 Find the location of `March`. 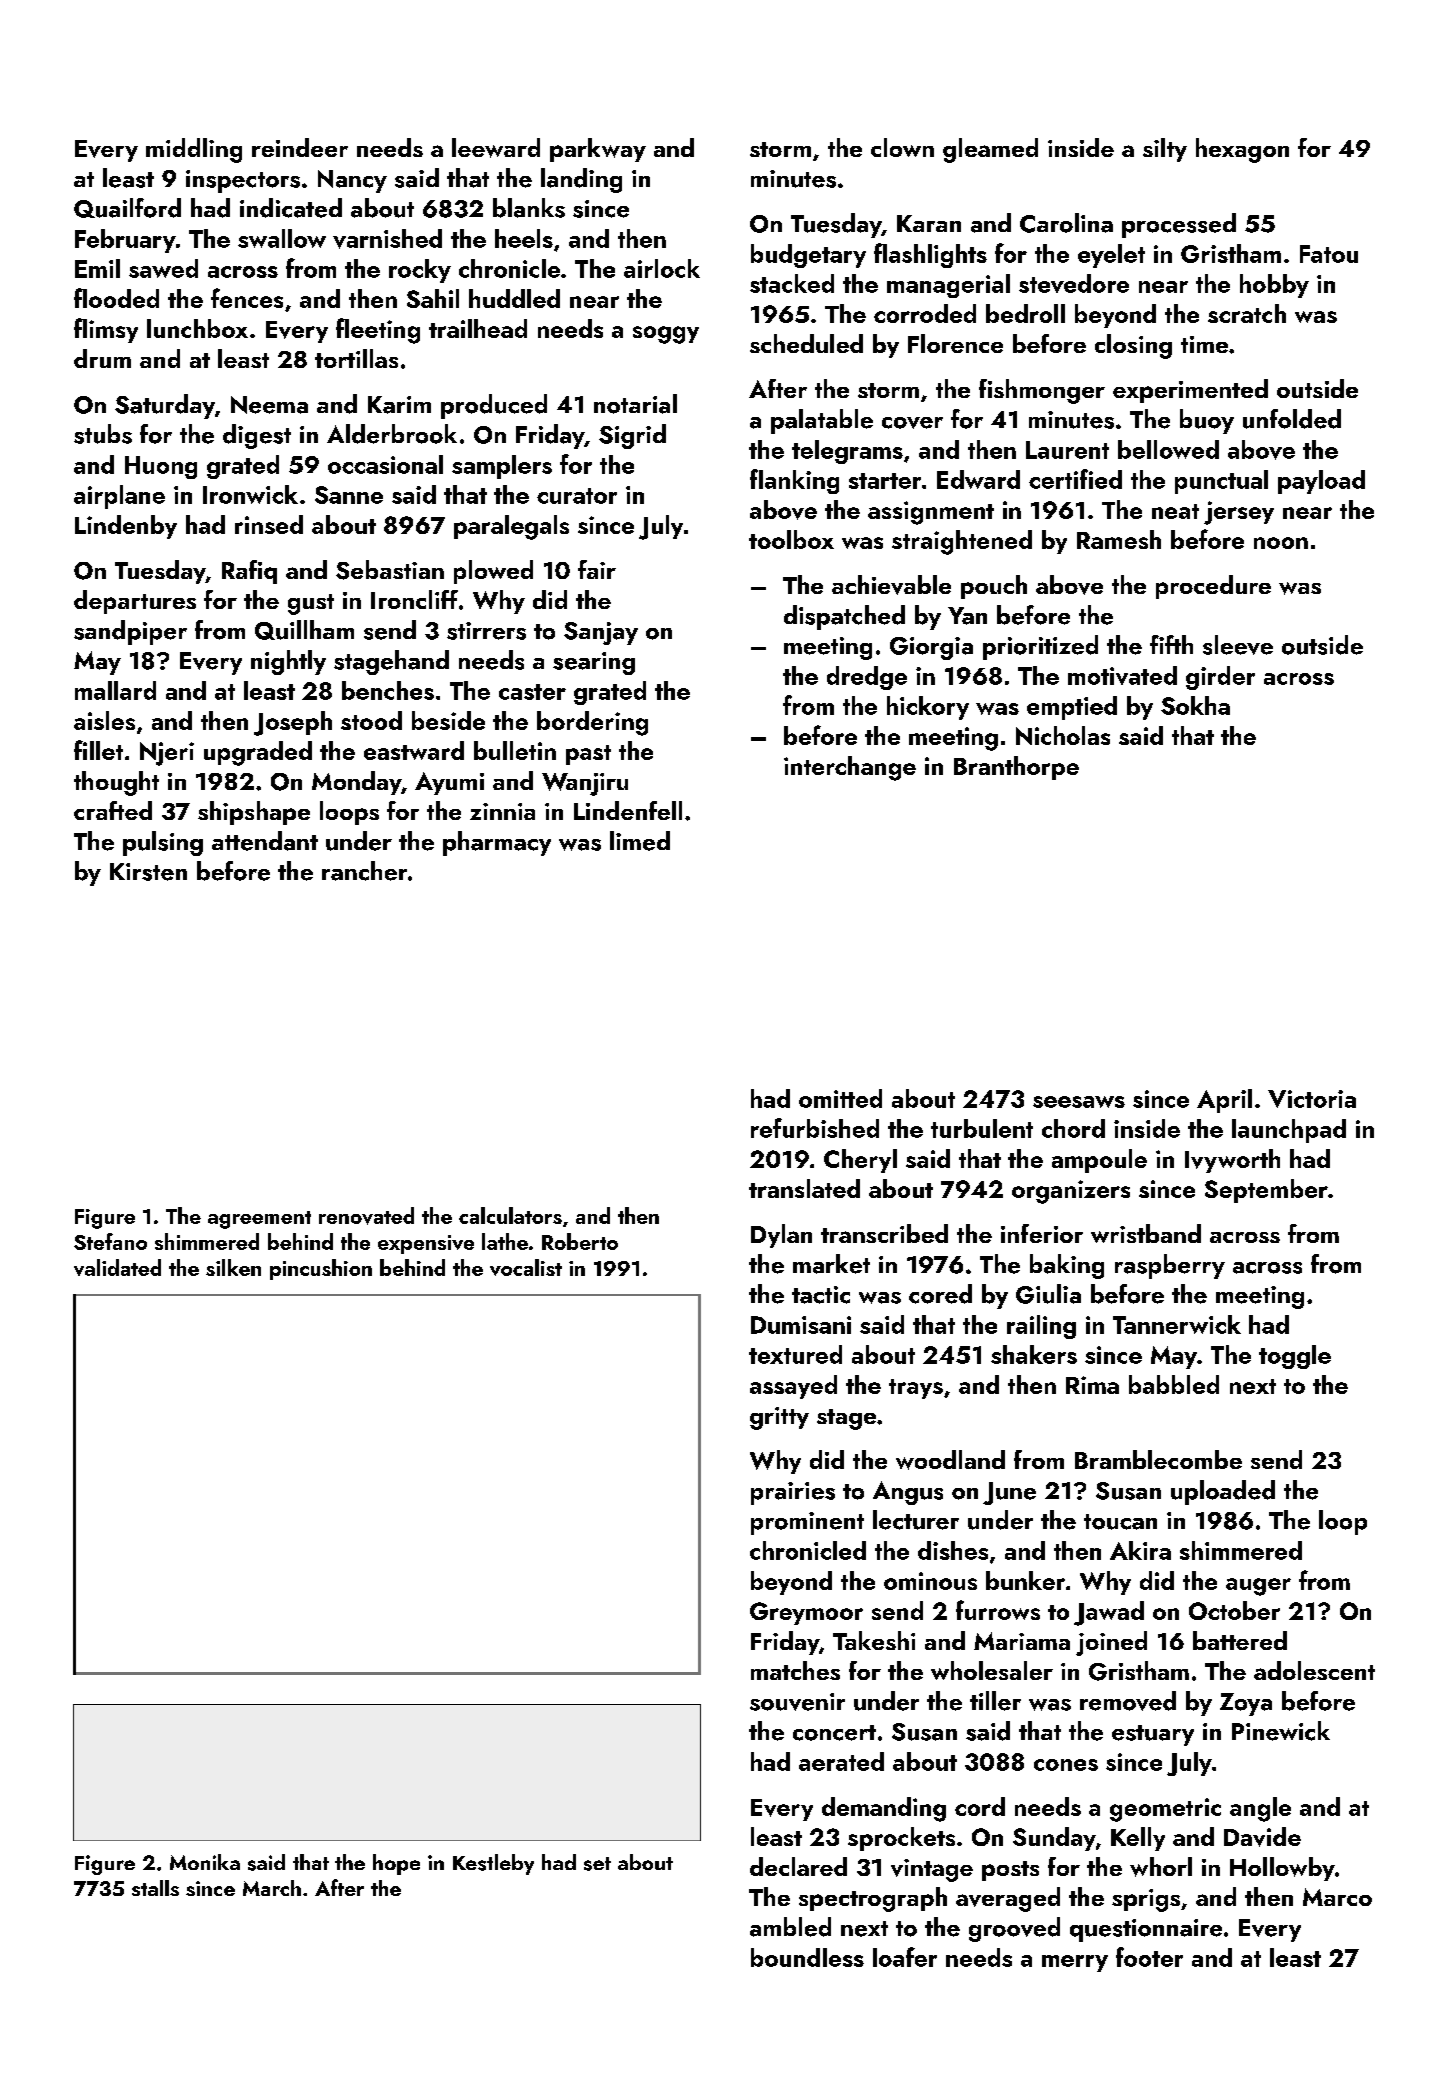

March is located at coordinates (272, 1888).
